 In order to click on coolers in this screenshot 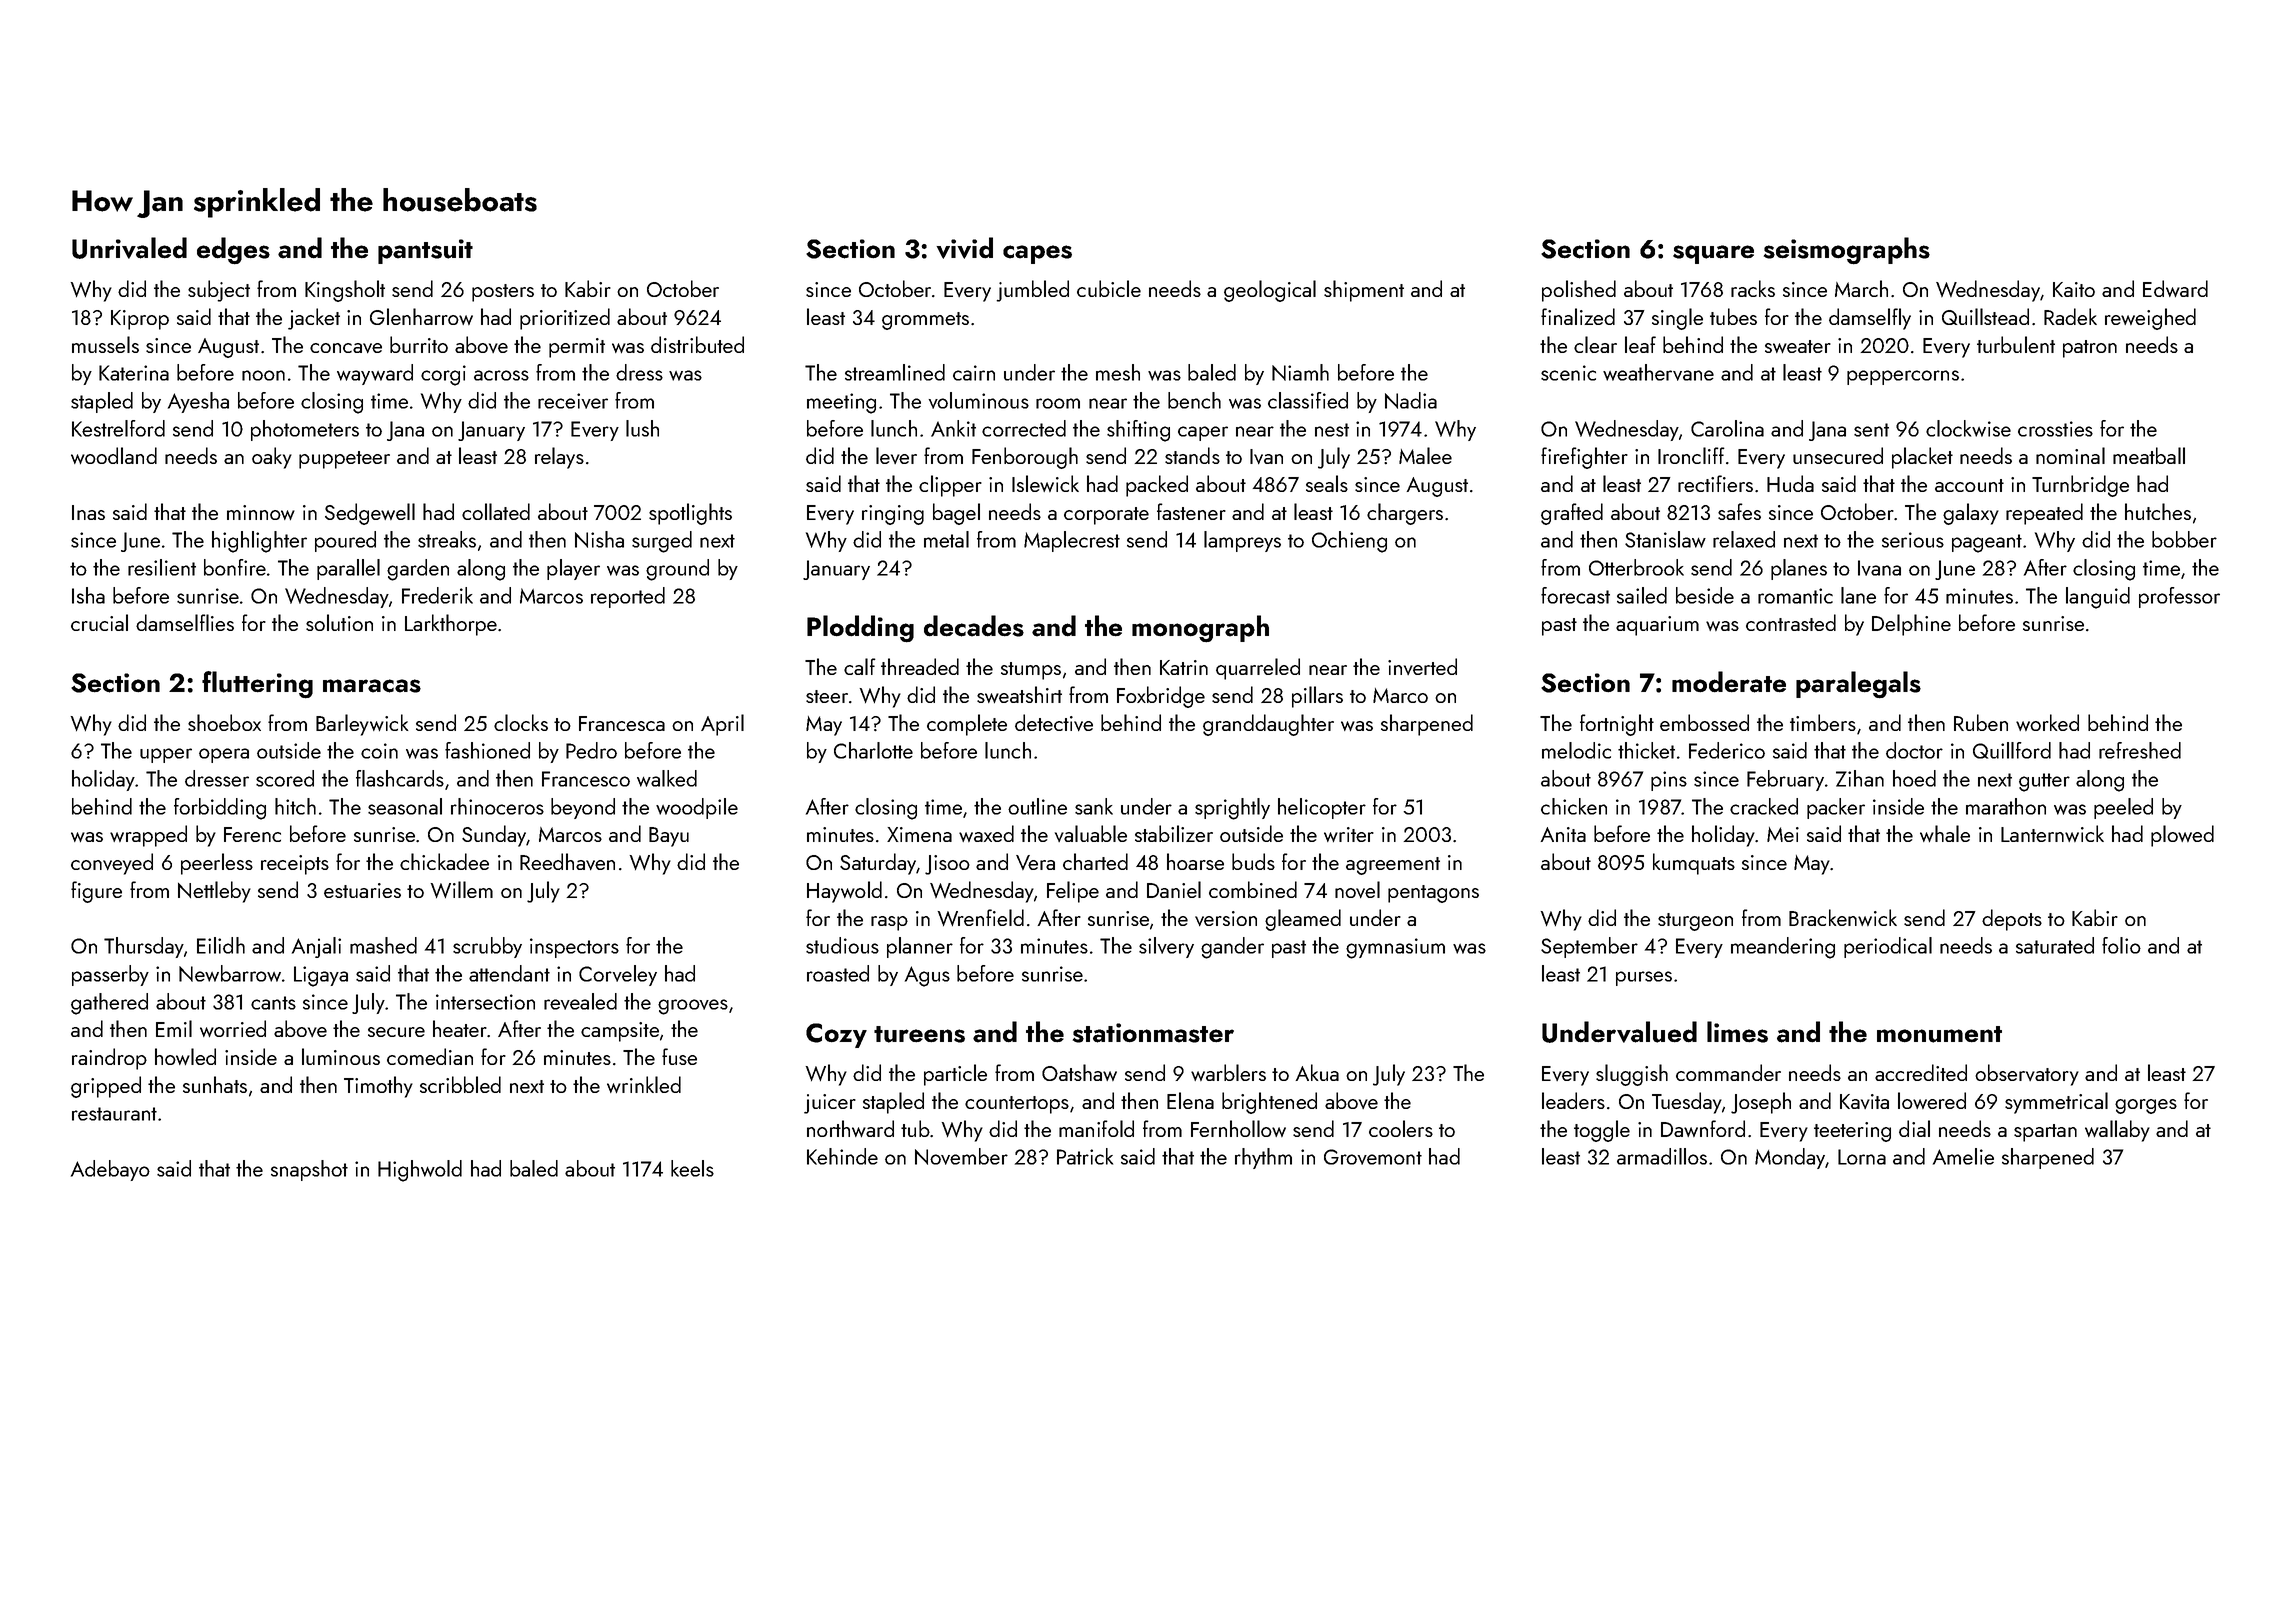, I will do `click(1401, 1128)`.
